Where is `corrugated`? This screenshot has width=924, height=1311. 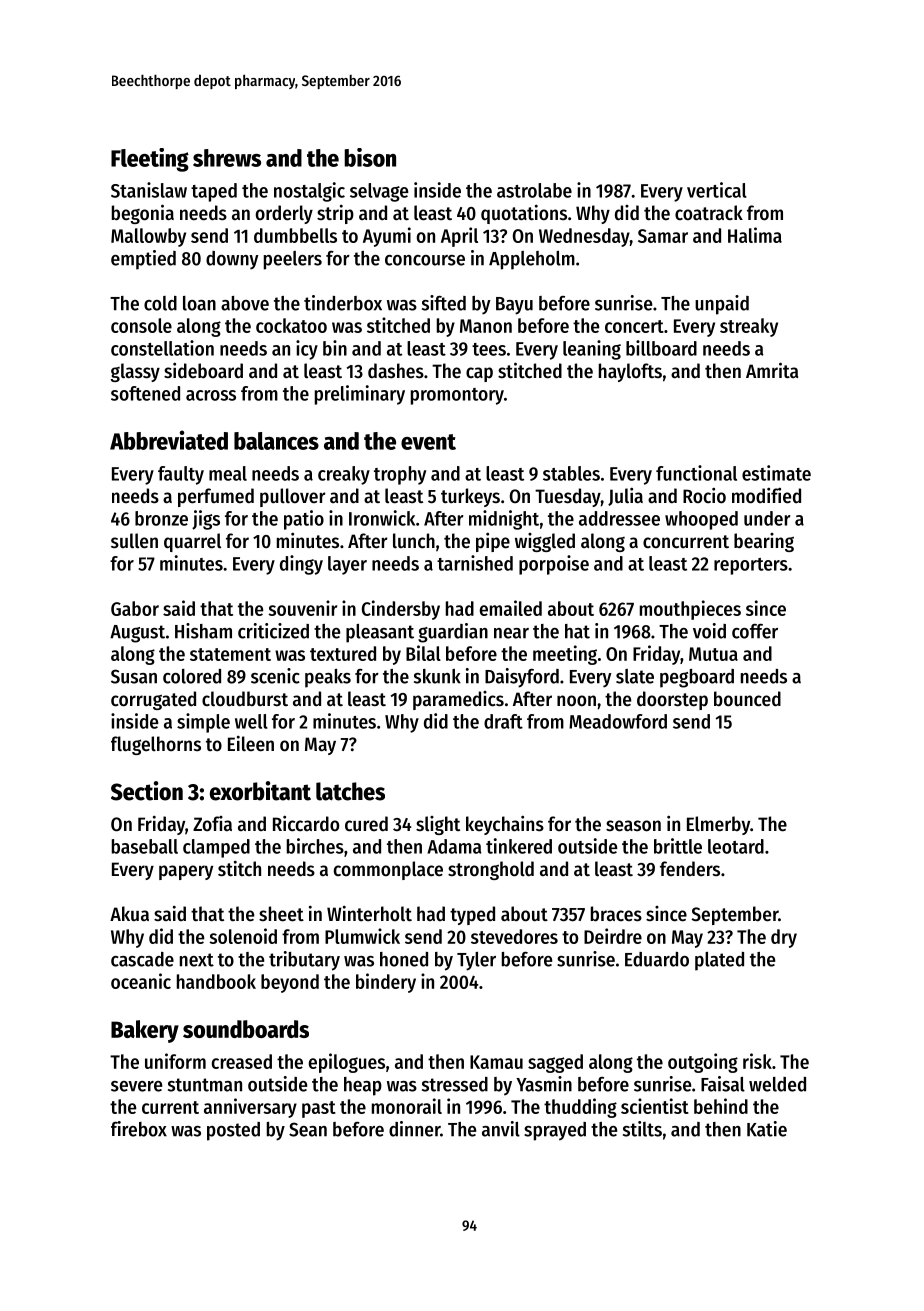
corrugated is located at coordinates (153, 700).
